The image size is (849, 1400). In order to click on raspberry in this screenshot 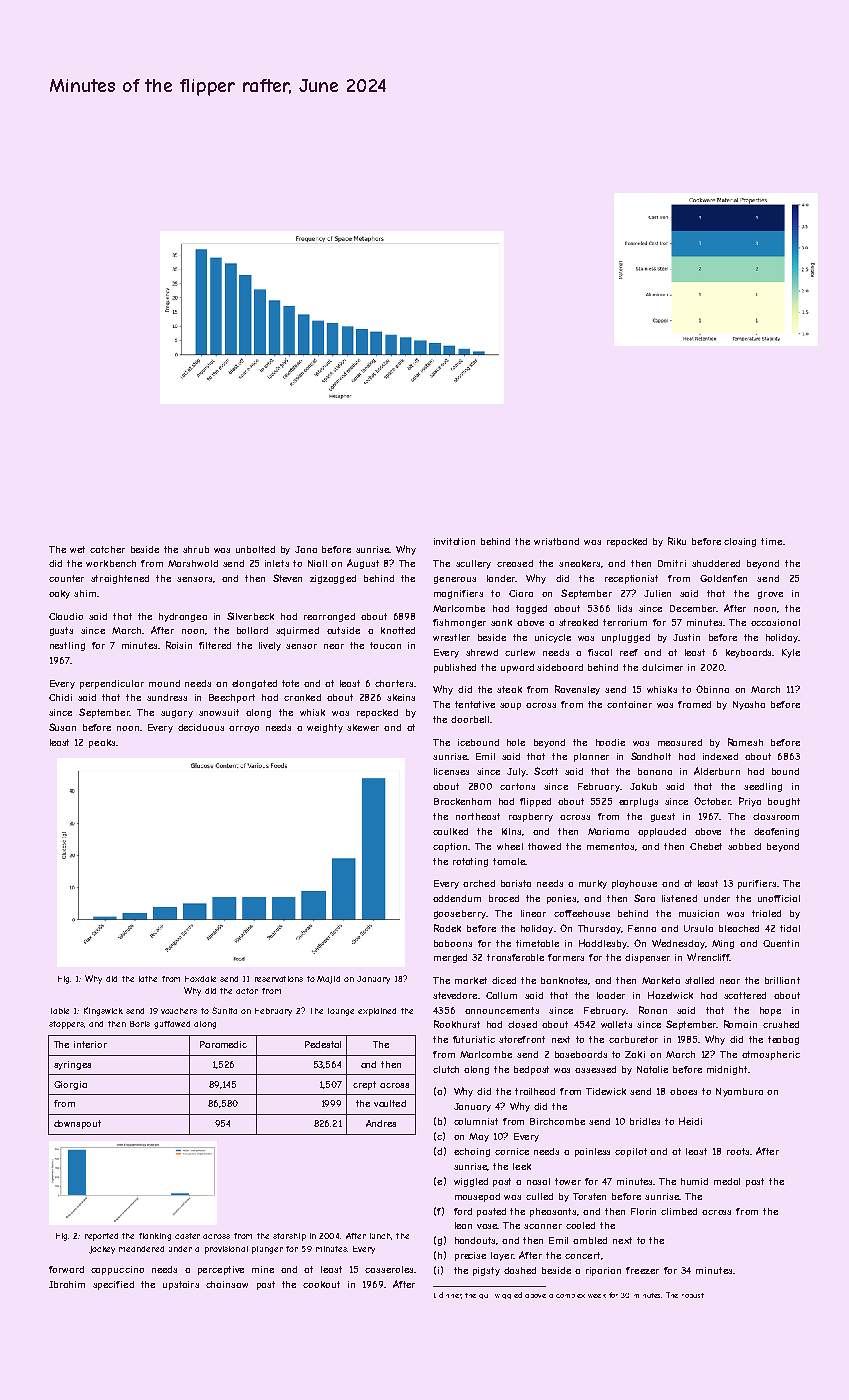, I will do `click(531, 817)`.
